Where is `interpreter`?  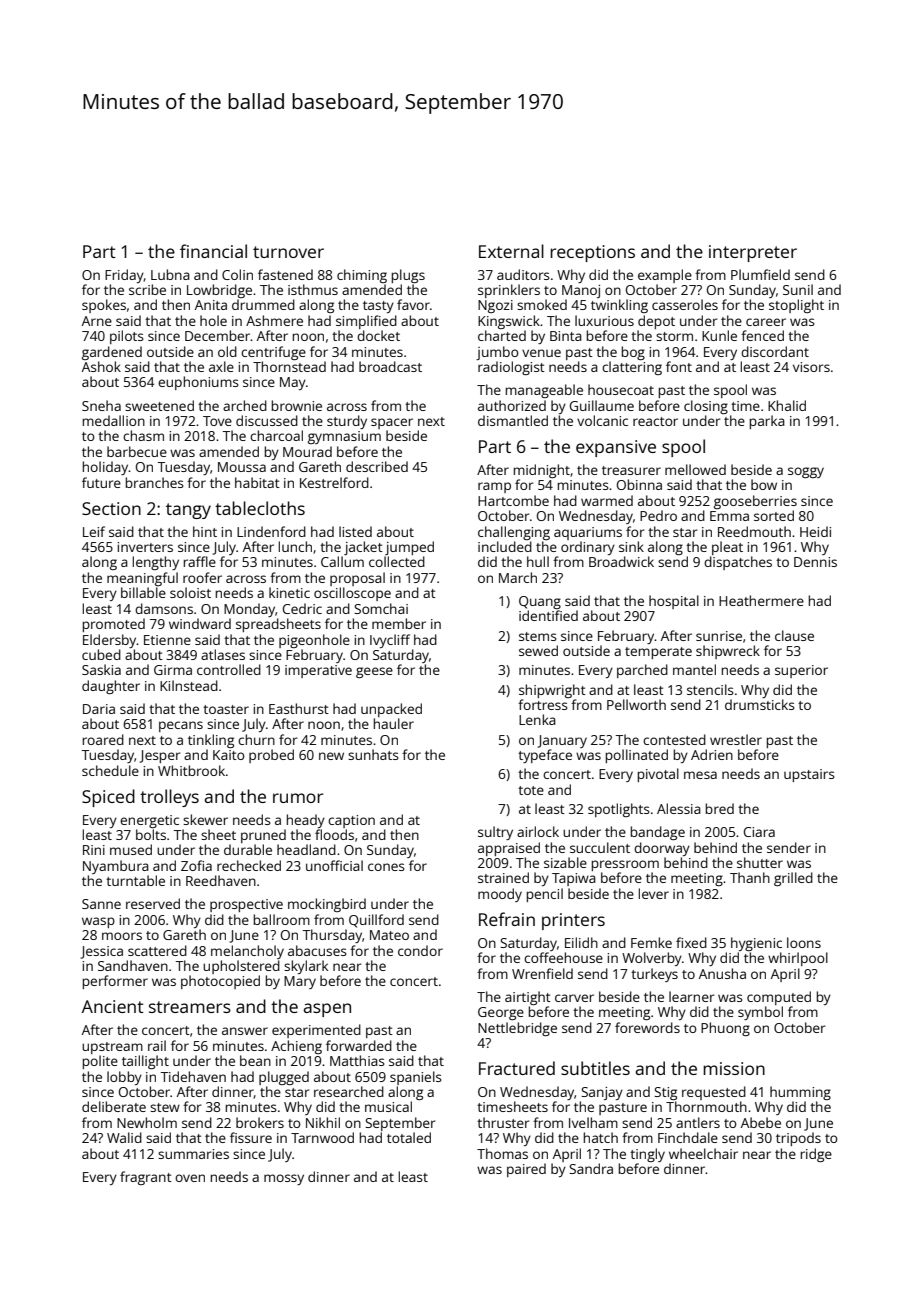 interpreter is located at coordinates (753, 253).
